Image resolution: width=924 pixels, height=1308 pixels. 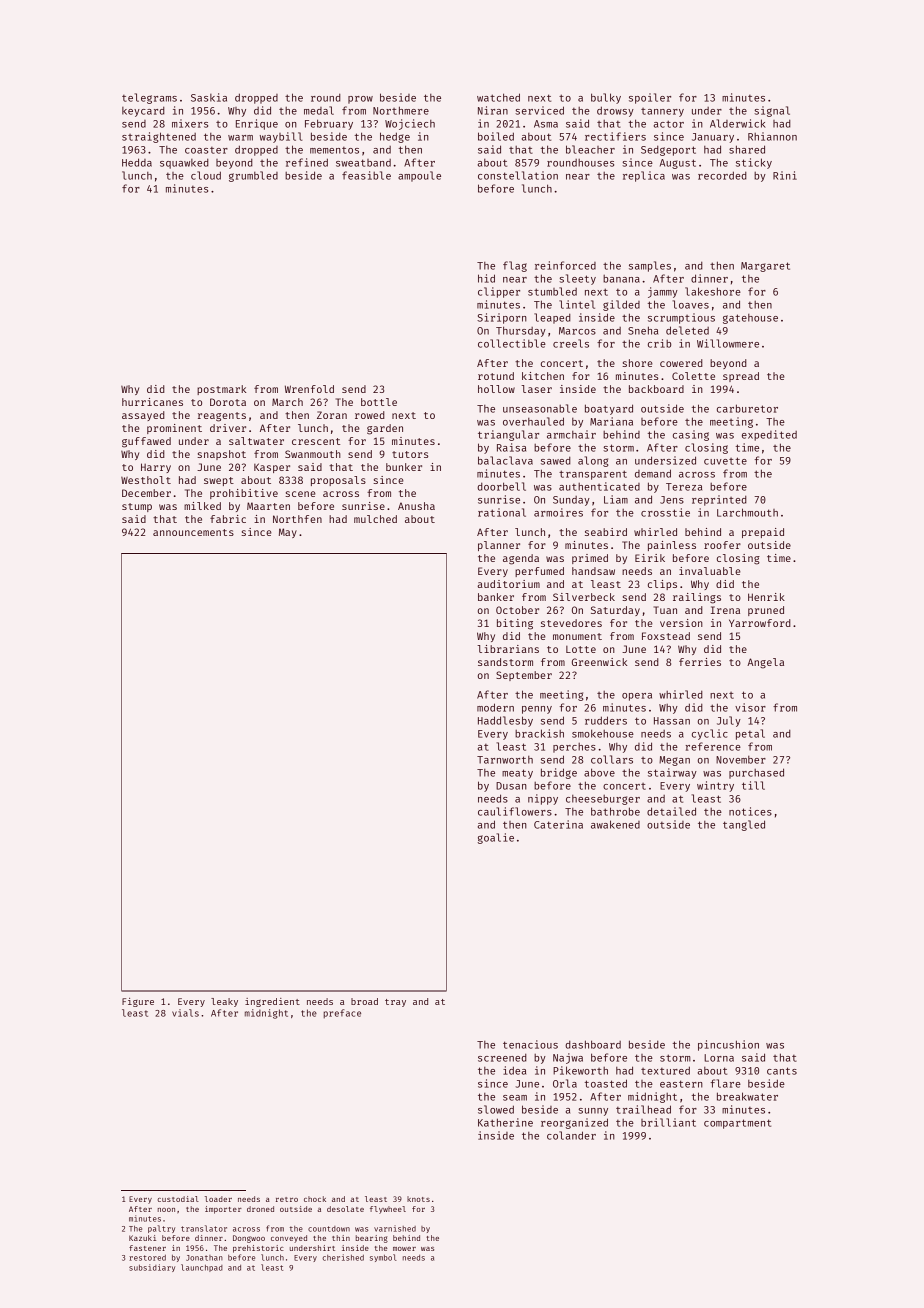 I want to click on prow, so click(x=360, y=100).
